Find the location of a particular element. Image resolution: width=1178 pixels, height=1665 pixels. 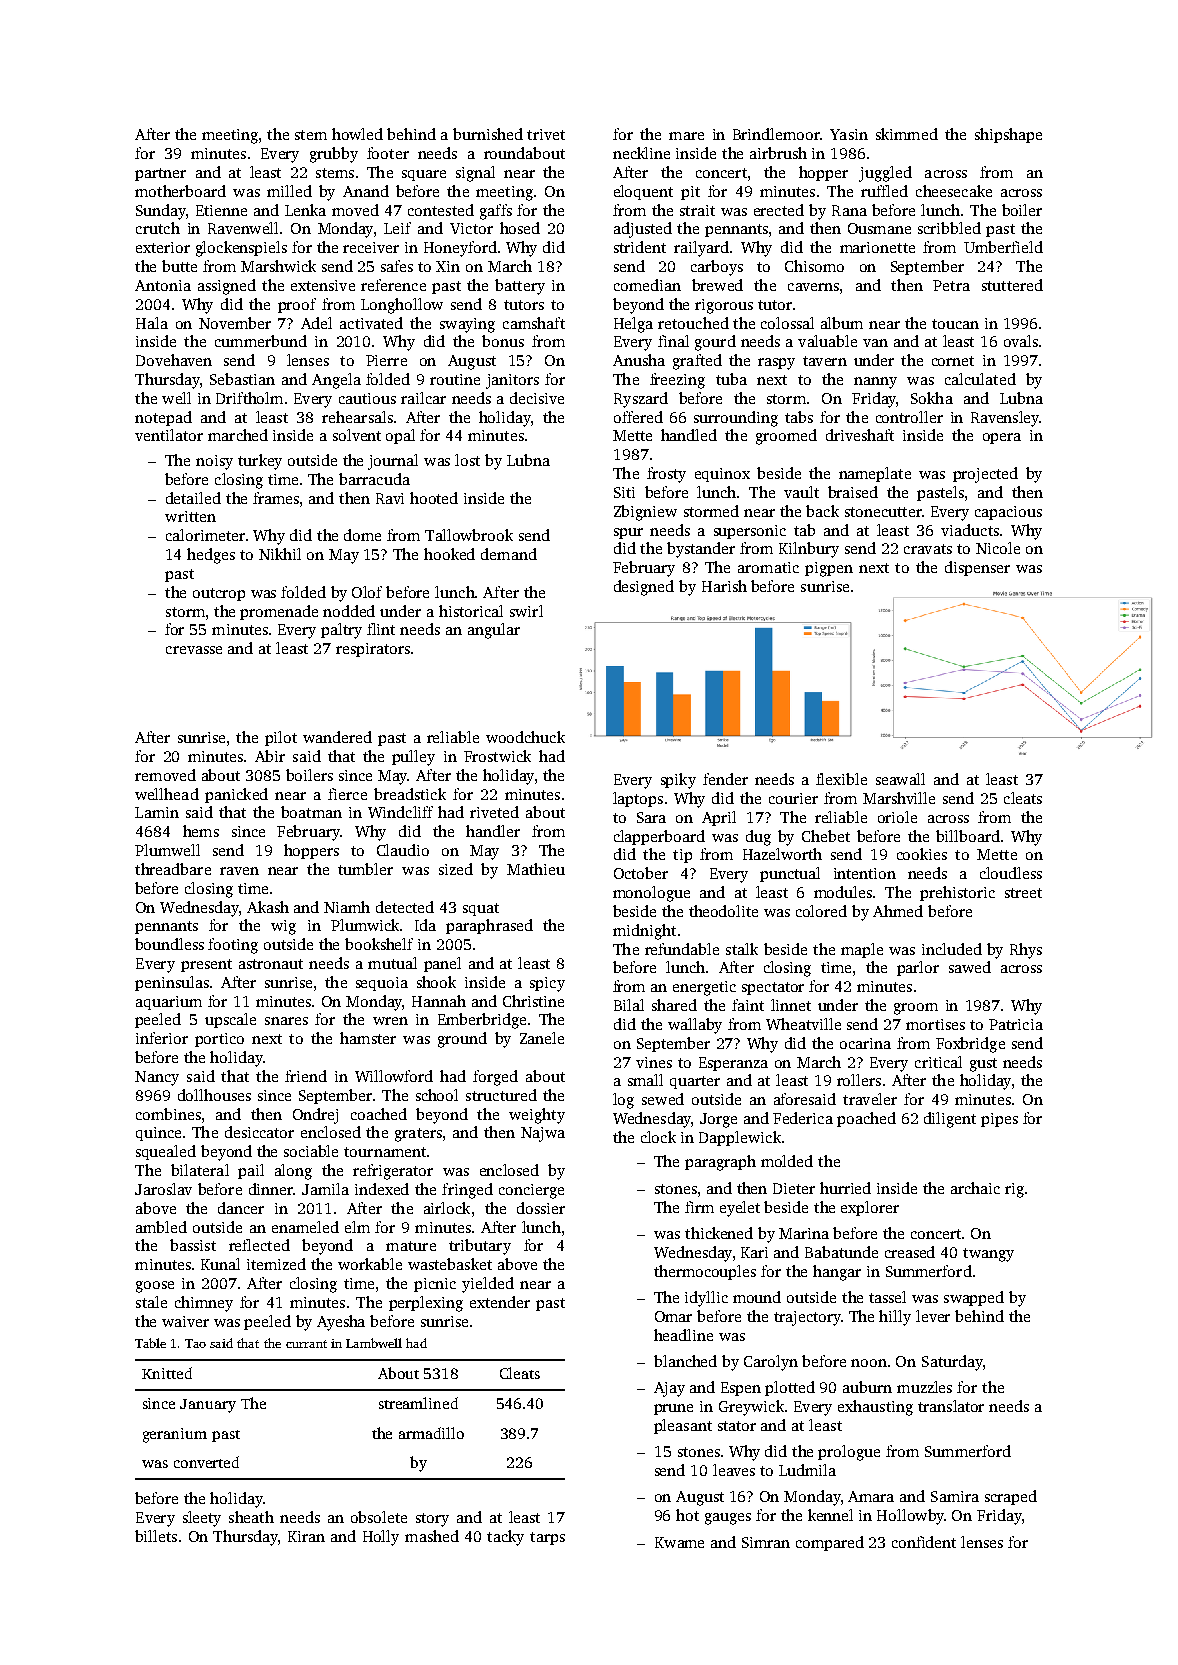

Patricia is located at coordinates (1016, 1024).
